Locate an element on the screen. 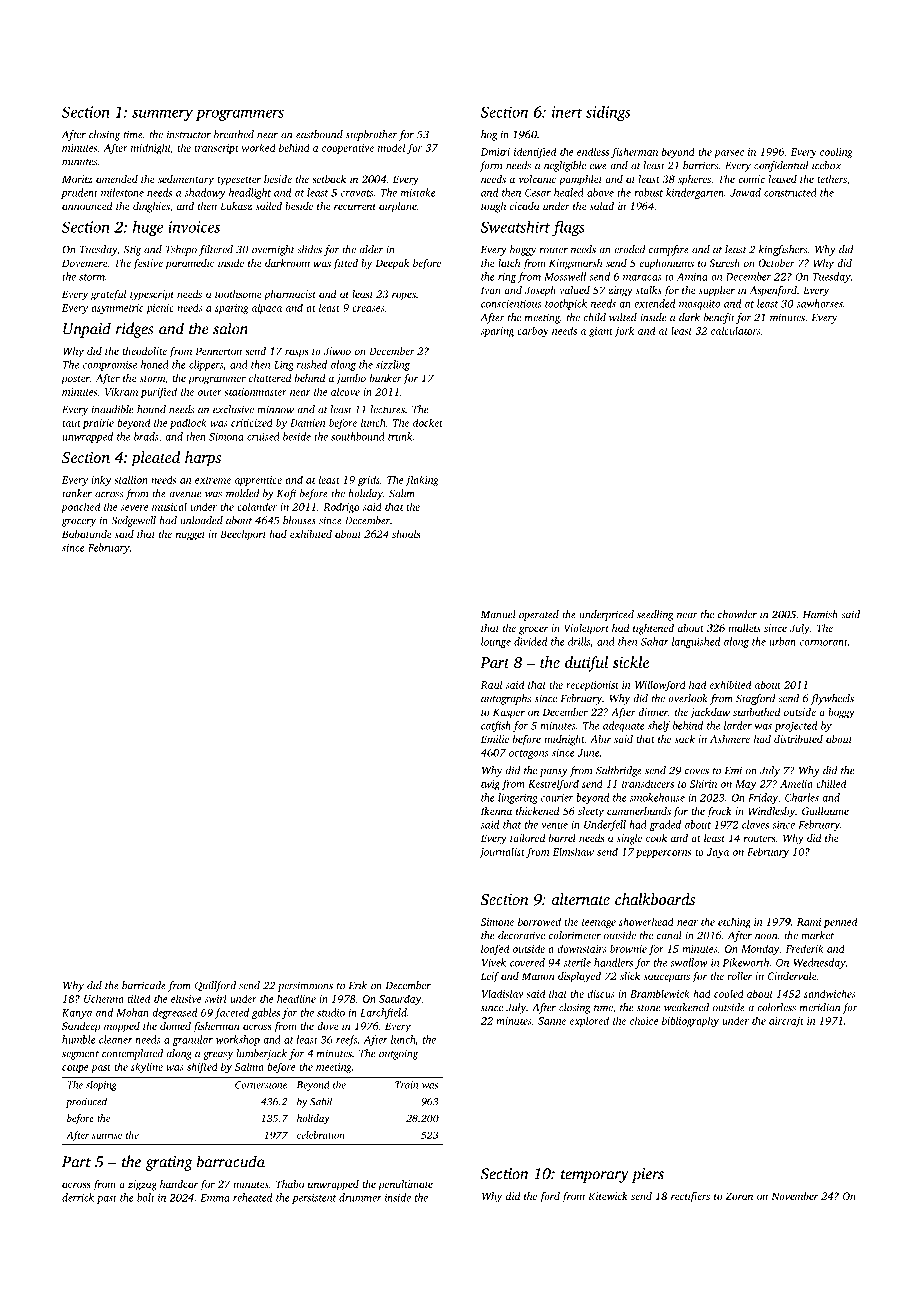 Image resolution: width=924 pixels, height=1314 pixels. Beechport is located at coordinates (243, 535).
